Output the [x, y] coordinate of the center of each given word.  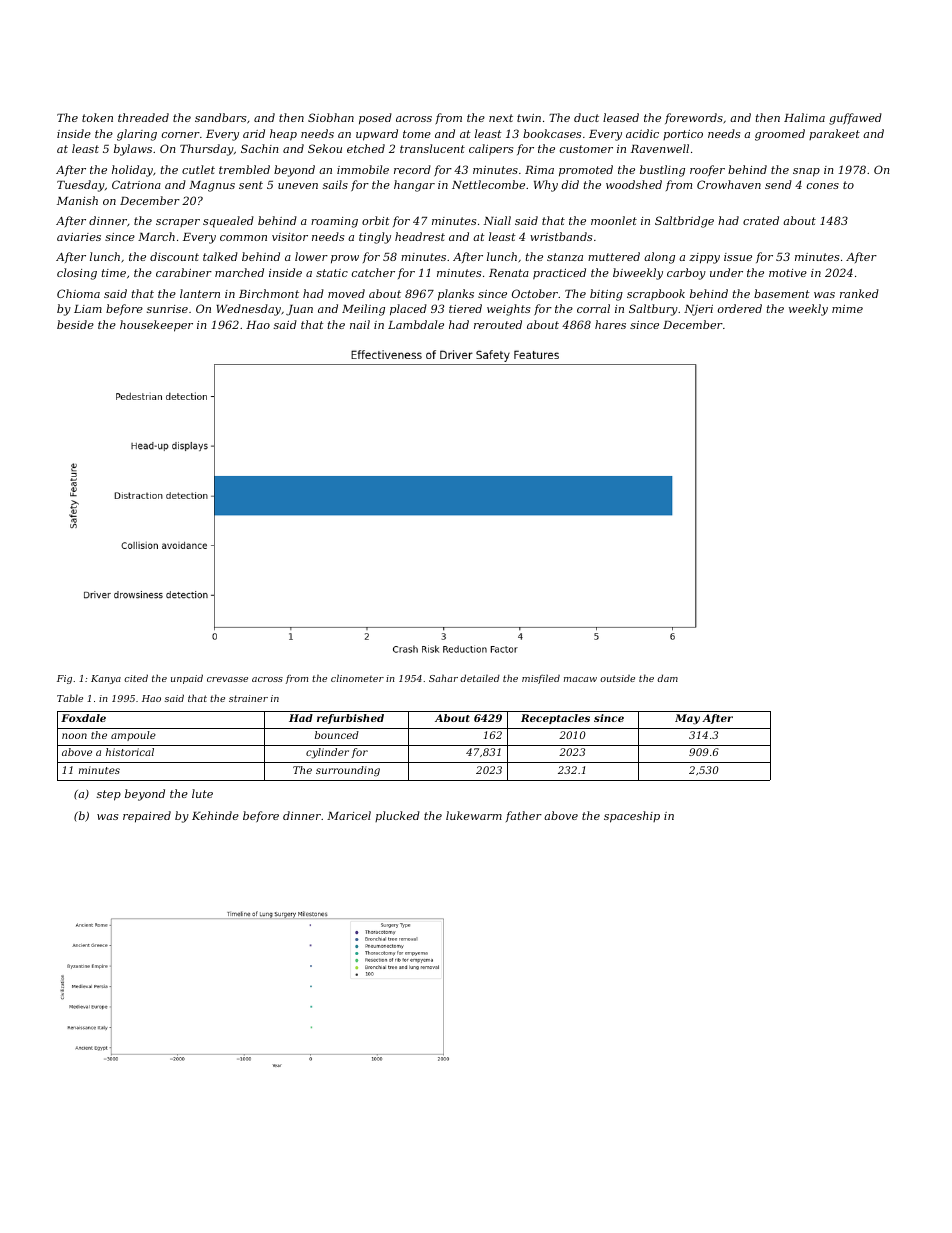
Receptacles [555, 719]
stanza [565, 257]
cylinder [327, 753]
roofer [707, 170]
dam [667, 678]
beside [75, 324]
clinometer [357, 678]
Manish [77, 200]
